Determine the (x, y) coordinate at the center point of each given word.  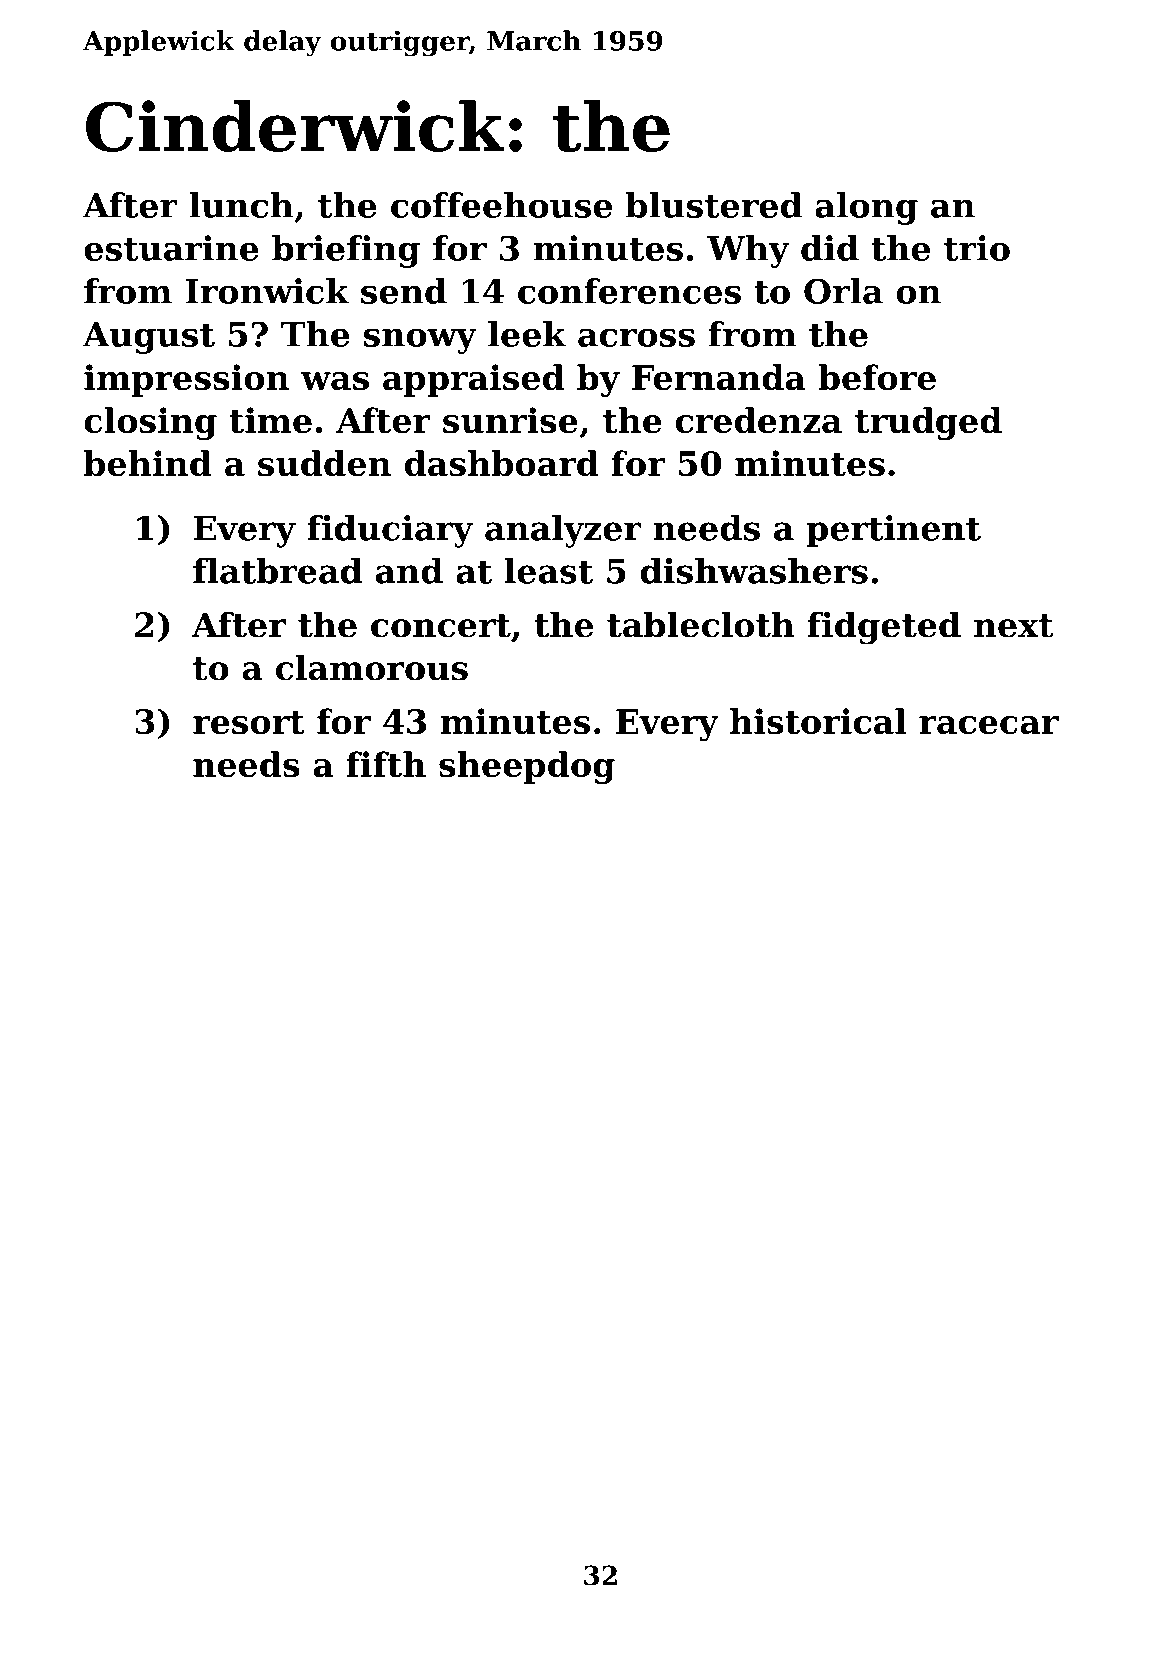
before (877, 377)
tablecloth (700, 624)
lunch (241, 205)
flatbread (277, 571)
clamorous (372, 667)
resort (249, 722)
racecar (989, 725)
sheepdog (527, 767)
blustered (714, 205)
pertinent (894, 531)
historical (818, 721)
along (866, 208)
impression (186, 380)
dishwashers (754, 571)
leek (527, 334)
